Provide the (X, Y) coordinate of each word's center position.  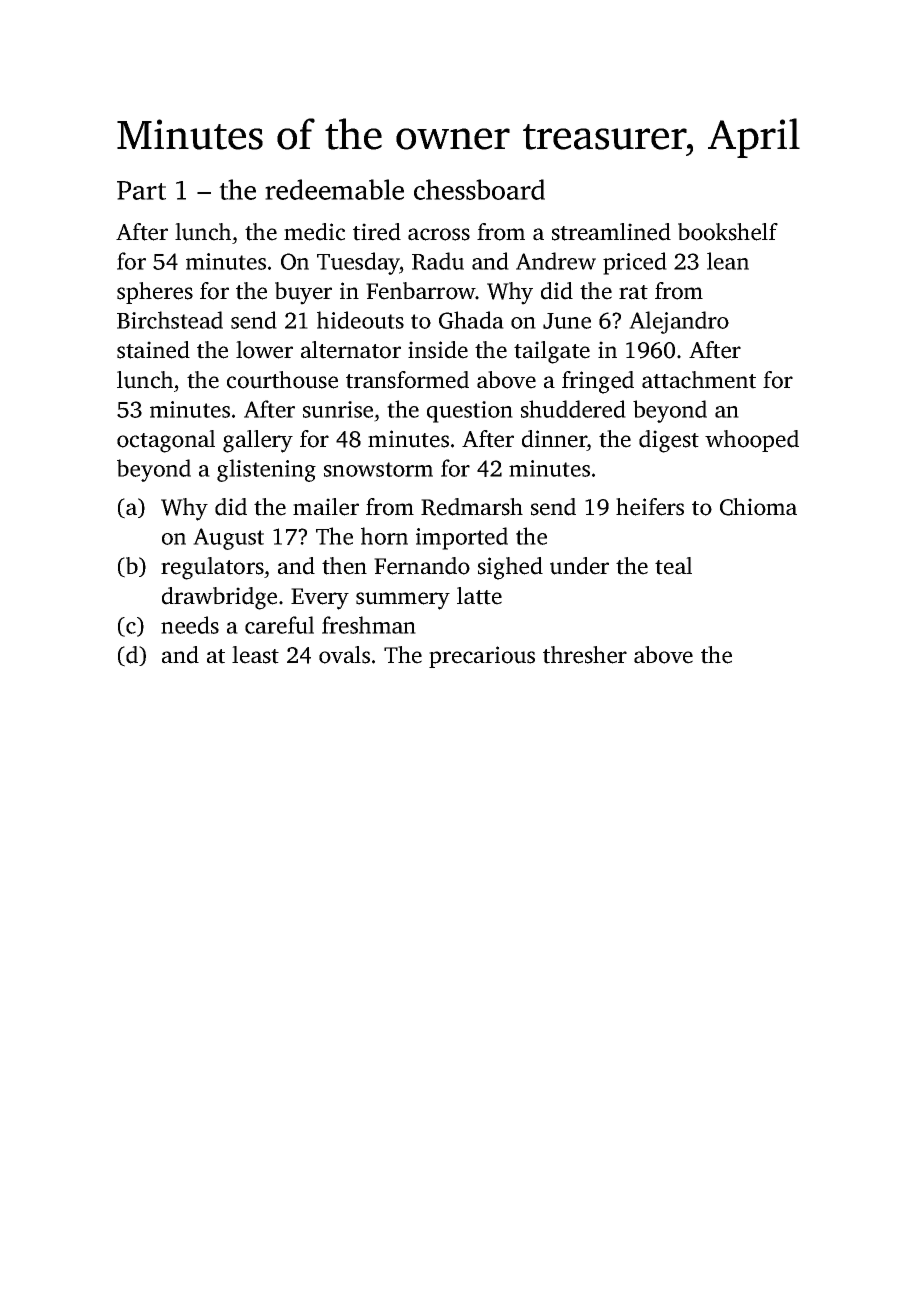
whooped (752, 441)
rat (633, 292)
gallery (258, 441)
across (439, 234)
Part (141, 190)
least (255, 655)
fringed (598, 382)
